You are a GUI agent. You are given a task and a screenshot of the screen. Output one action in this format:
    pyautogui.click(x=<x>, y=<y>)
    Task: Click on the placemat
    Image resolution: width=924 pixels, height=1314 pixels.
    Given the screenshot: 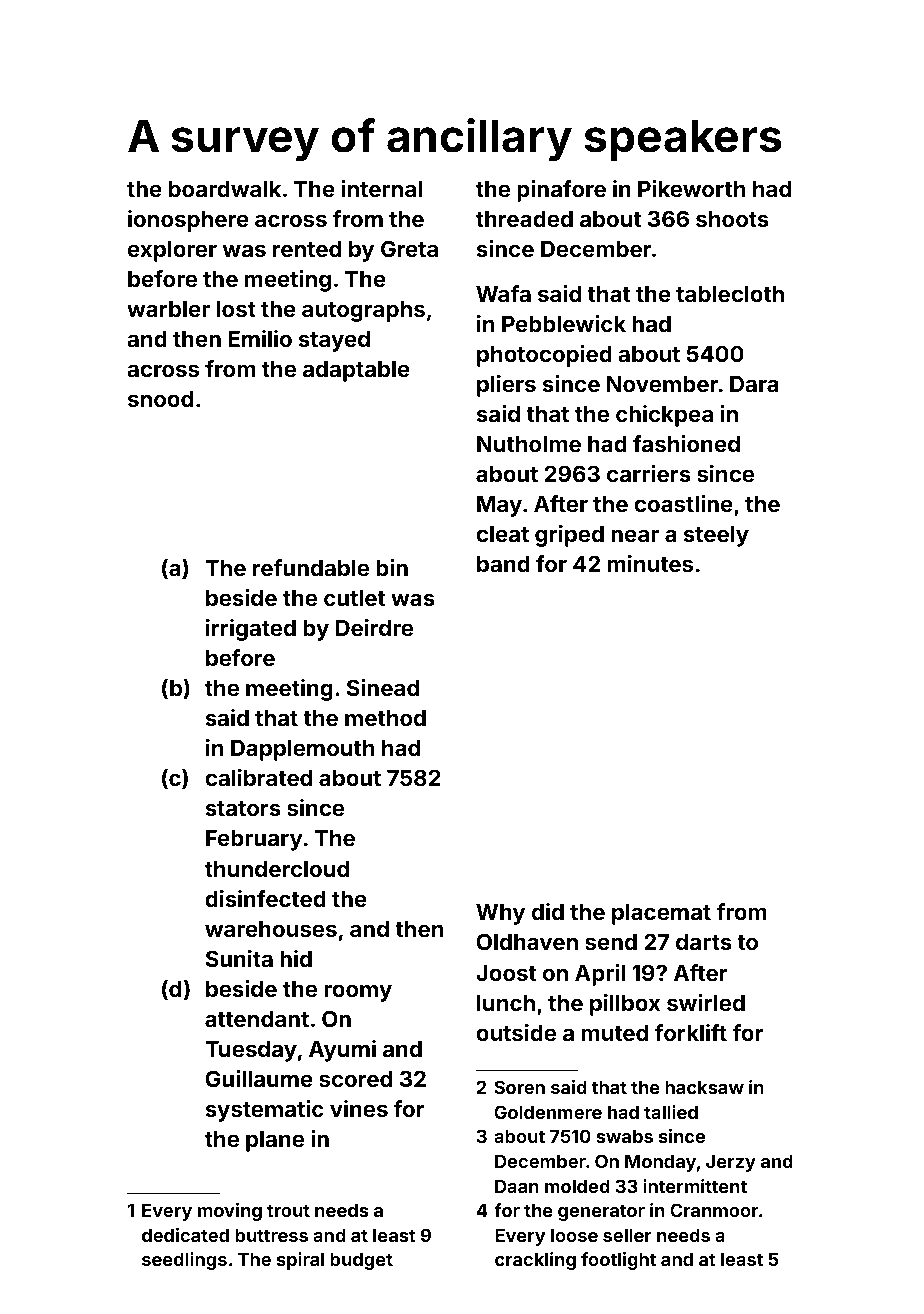 What is the action you would take?
    pyautogui.click(x=661, y=914)
